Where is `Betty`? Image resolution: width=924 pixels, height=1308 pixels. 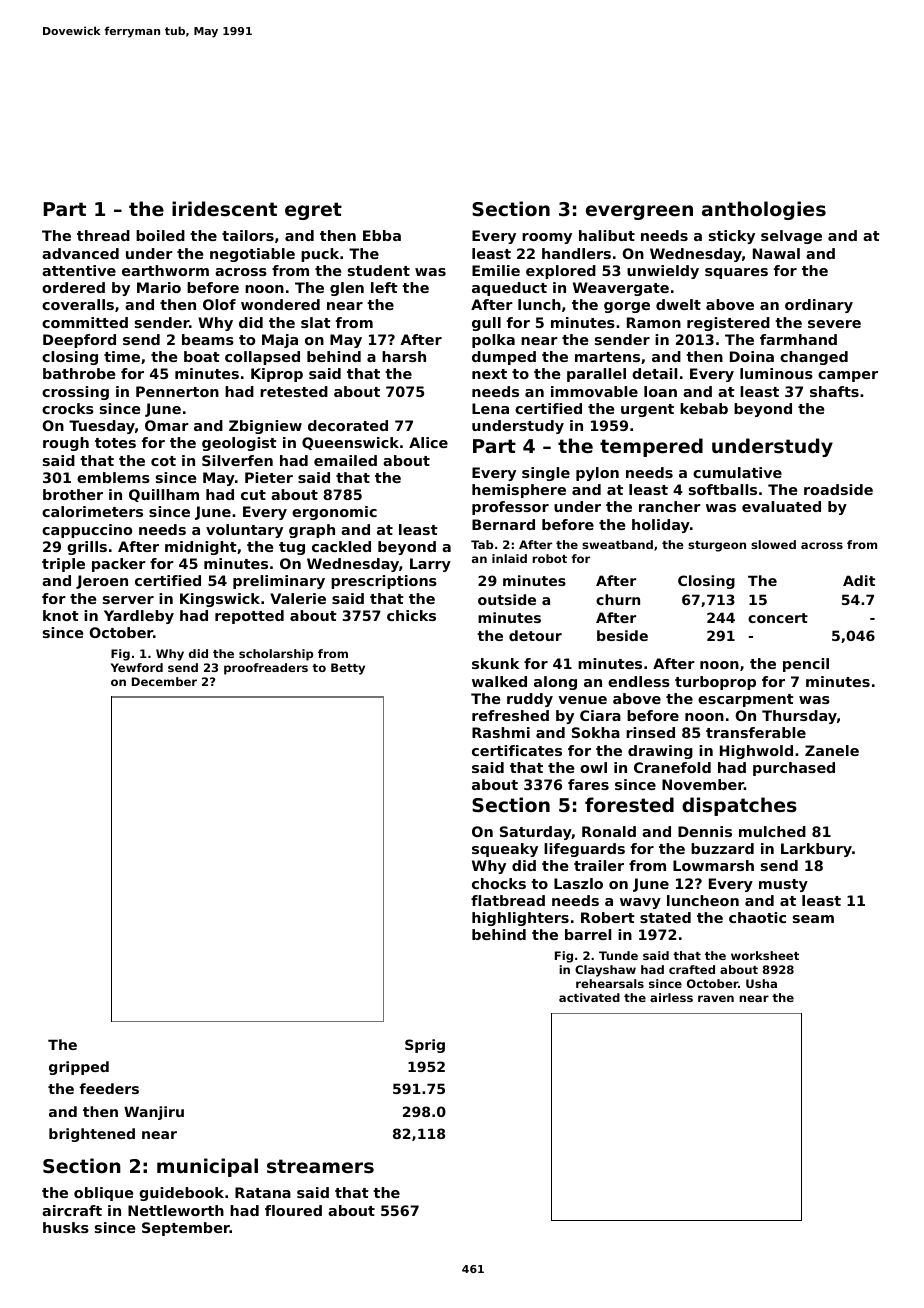 Betty is located at coordinates (348, 669).
